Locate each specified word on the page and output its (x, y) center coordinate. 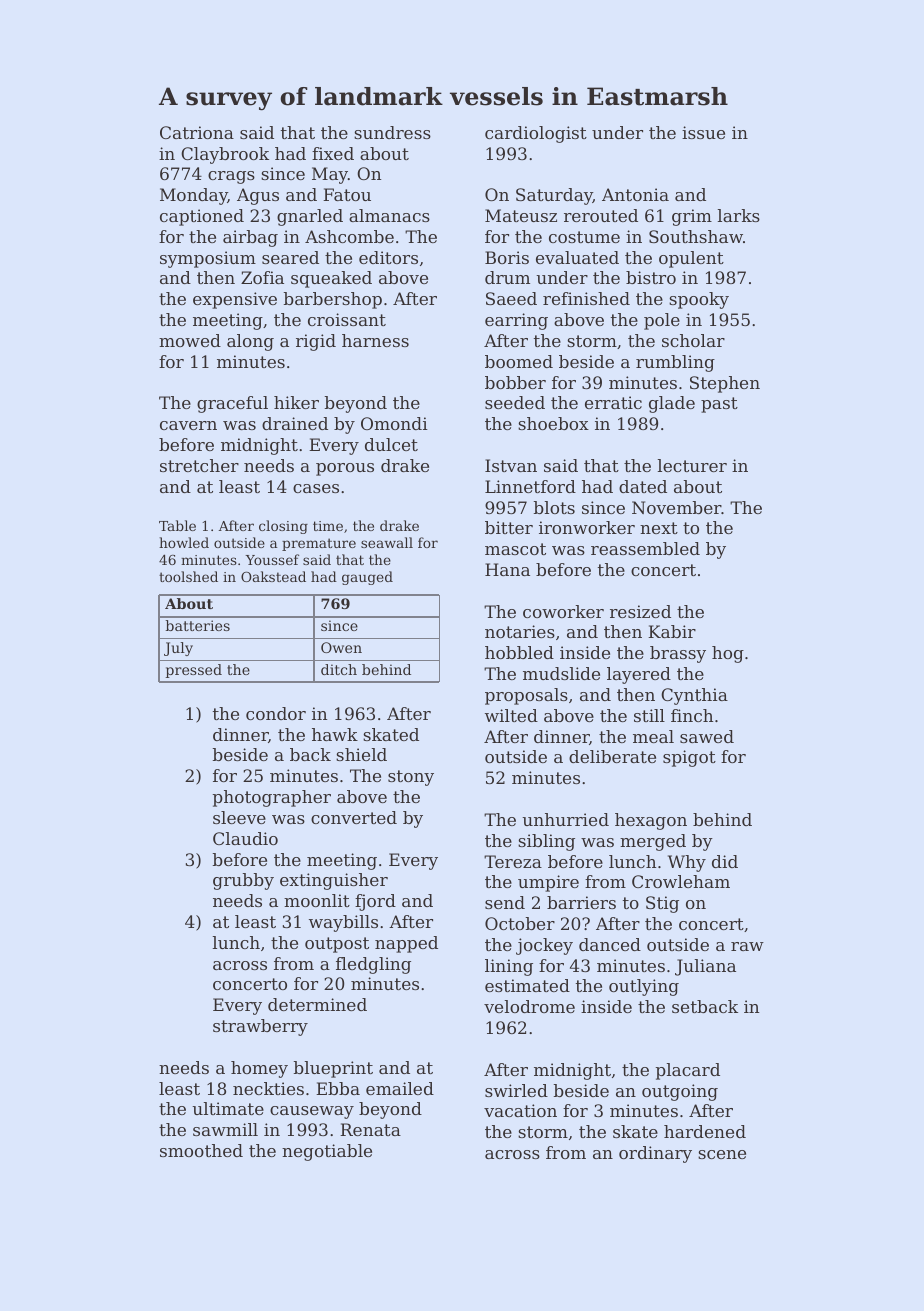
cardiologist (536, 134)
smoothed (201, 1150)
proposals (526, 696)
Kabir (672, 631)
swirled (516, 1090)
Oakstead (273, 576)
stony (411, 778)
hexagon (651, 821)
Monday (194, 196)
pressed (194, 671)
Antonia (635, 194)
